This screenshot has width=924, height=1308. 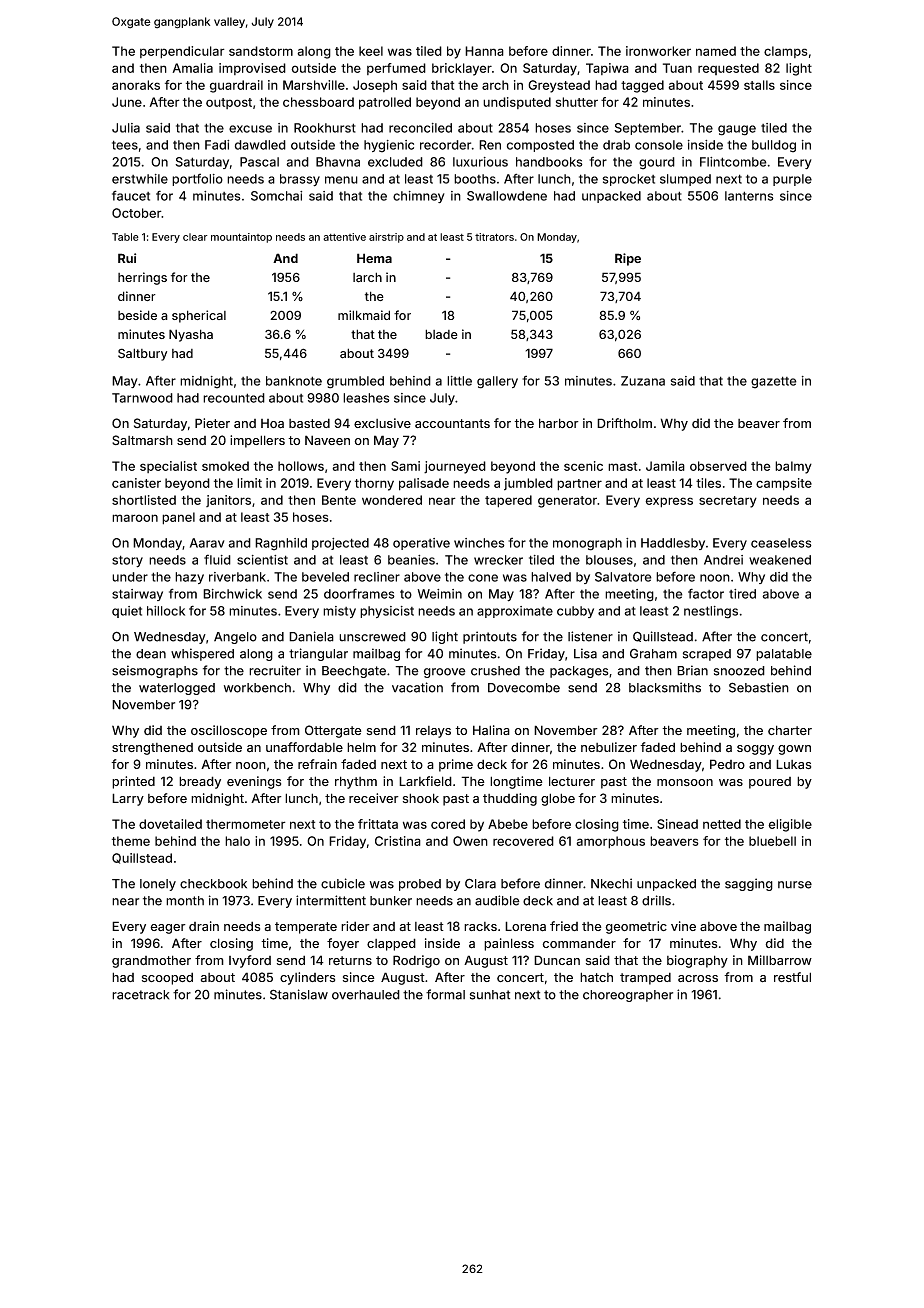 What do you see at coordinates (515, 612) in the screenshot?
I see `approximate` at bounding box center [515, 612].
